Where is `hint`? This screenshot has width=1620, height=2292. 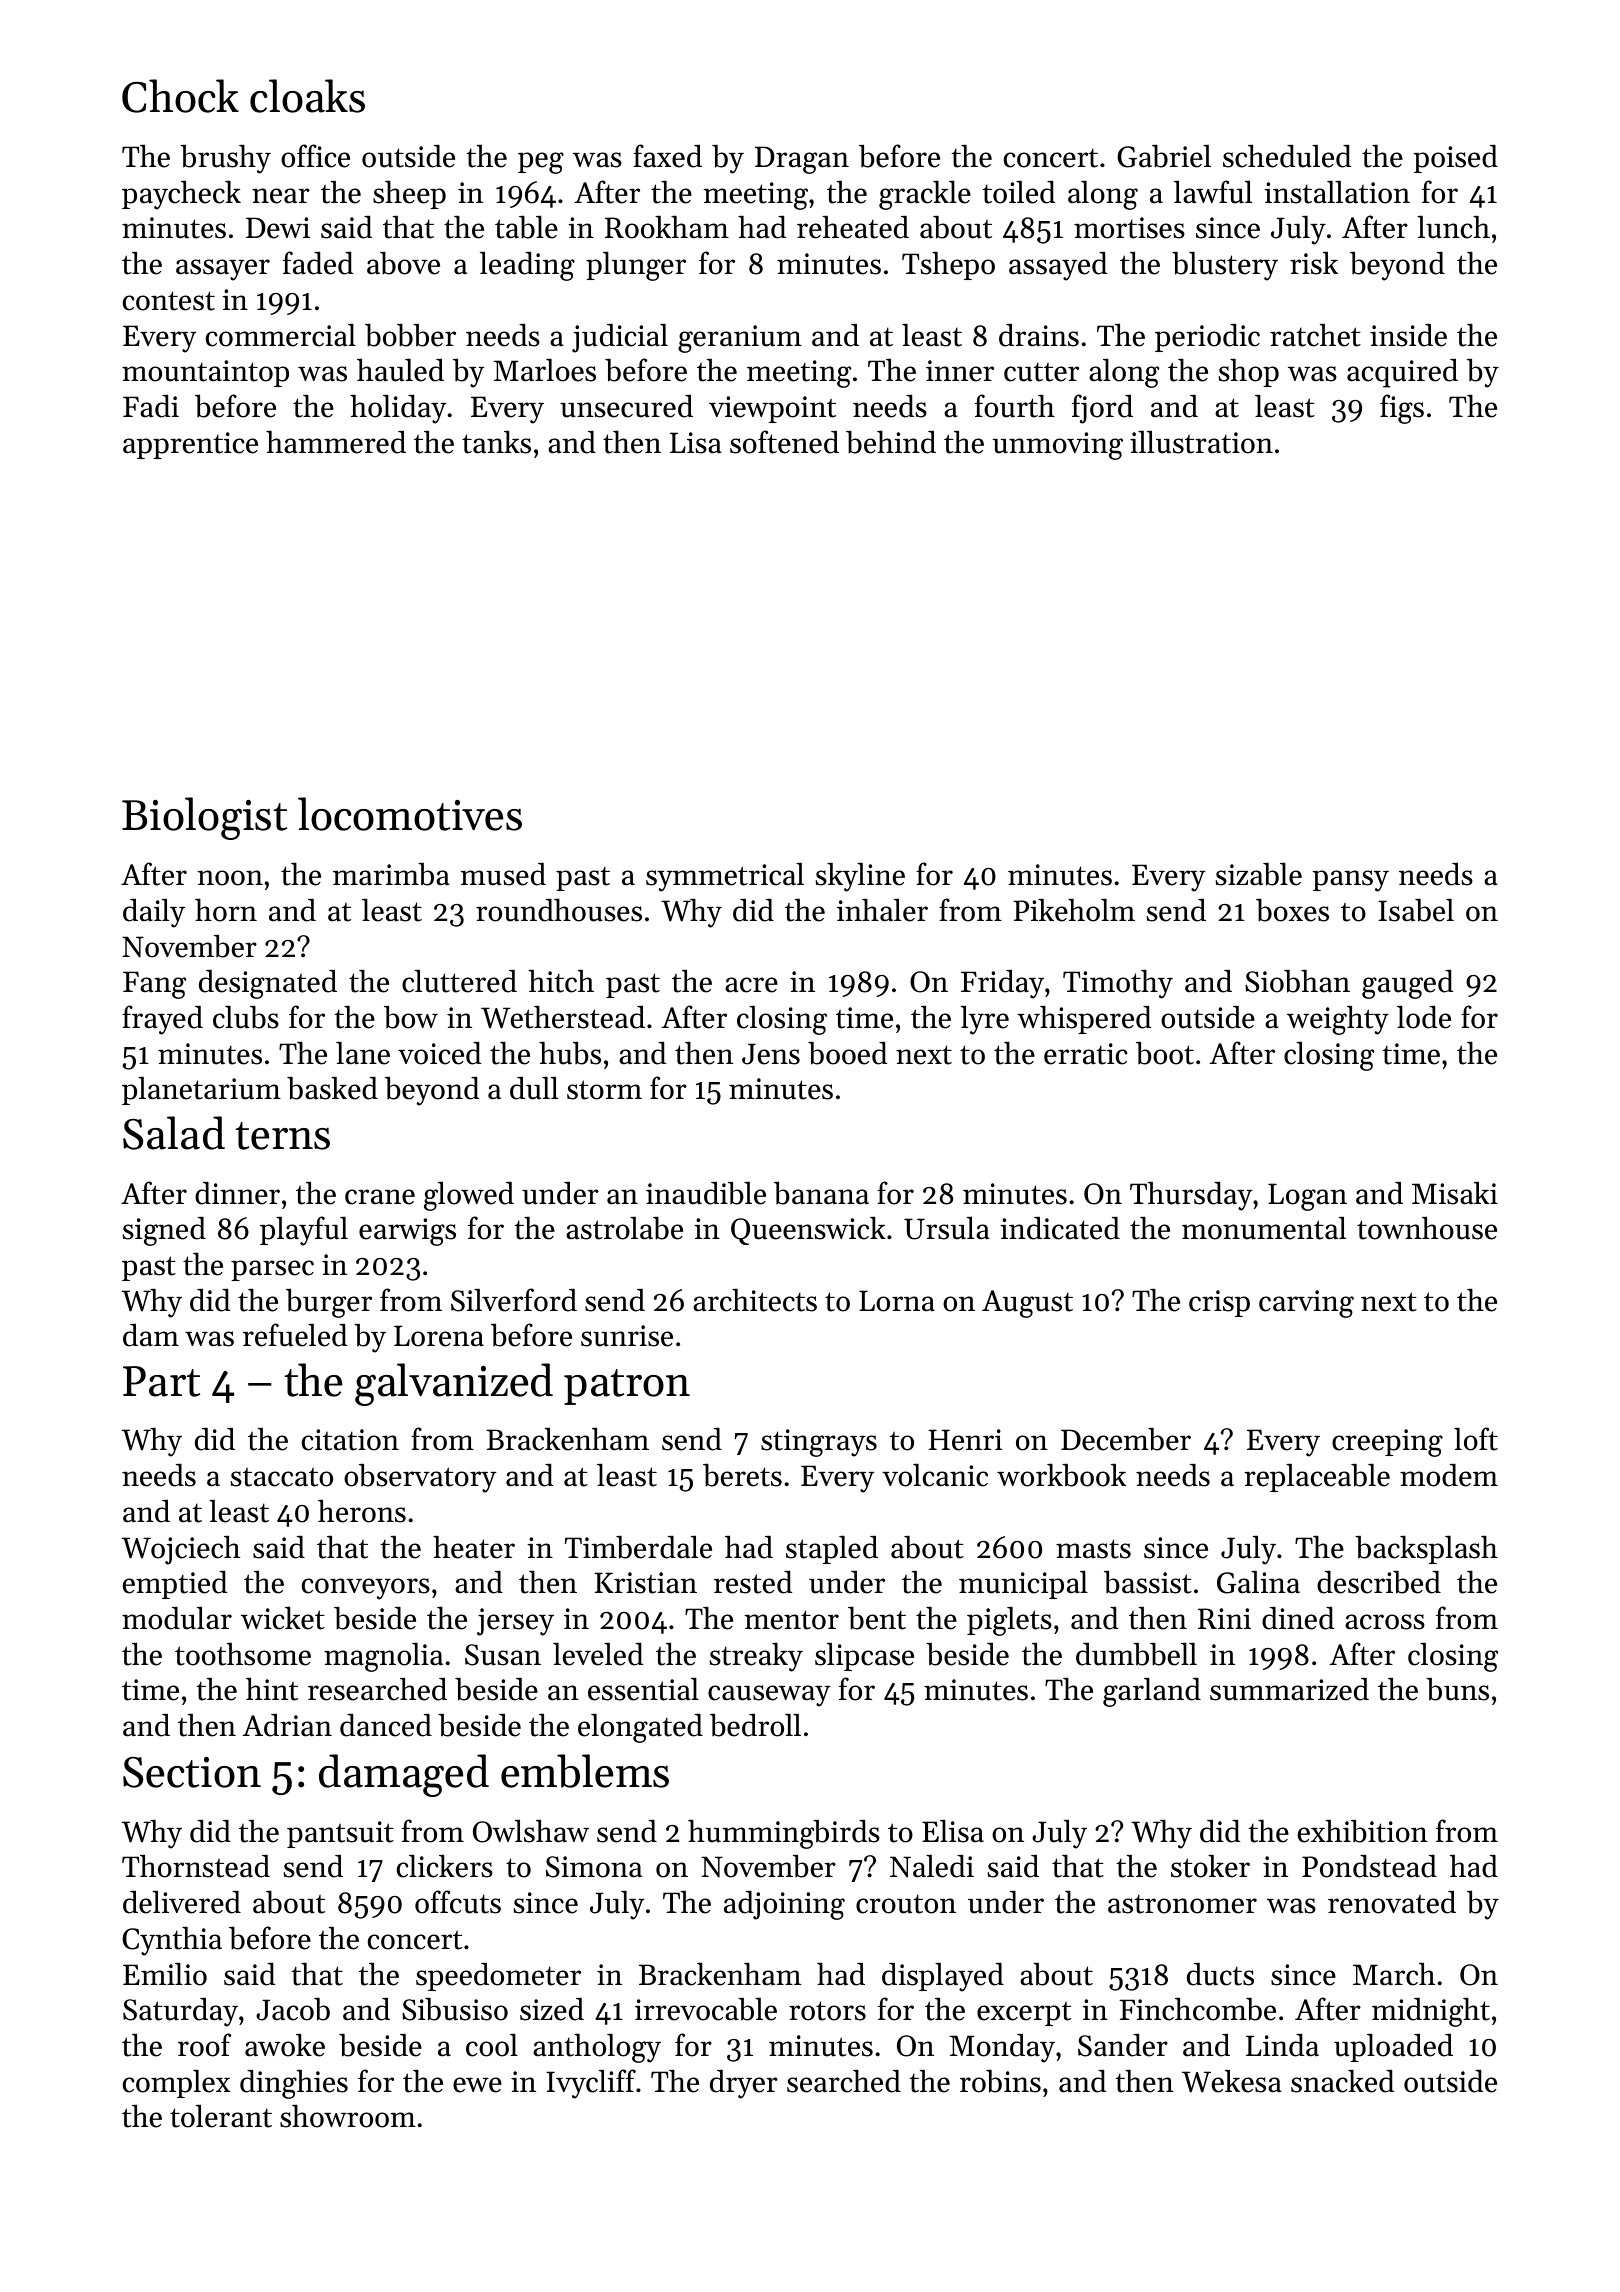 hint is located at coordinates (272, 1689).
